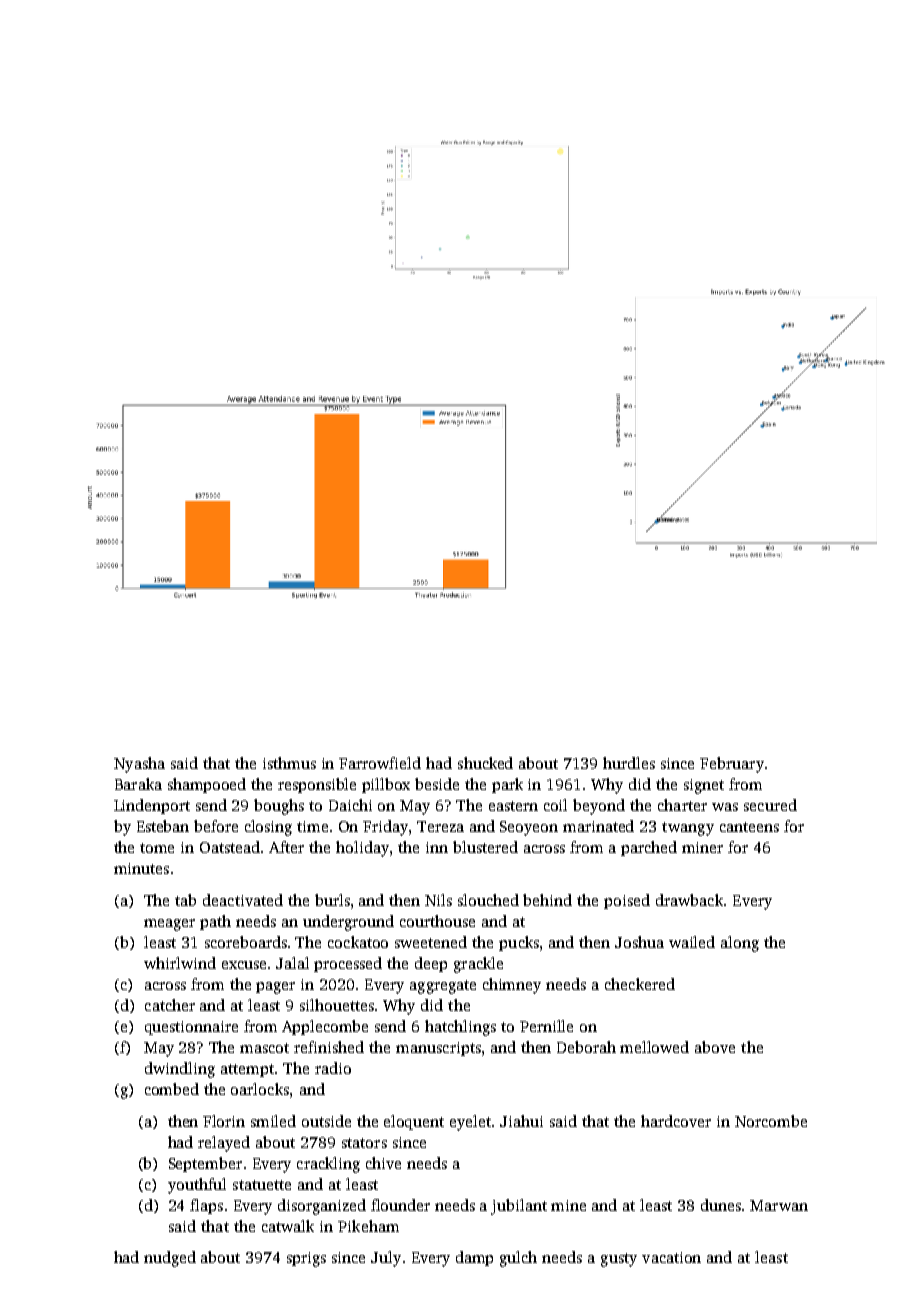 The height and width of the screenshot is (1308, 924). I want to click on above, so click(715, 1047).
